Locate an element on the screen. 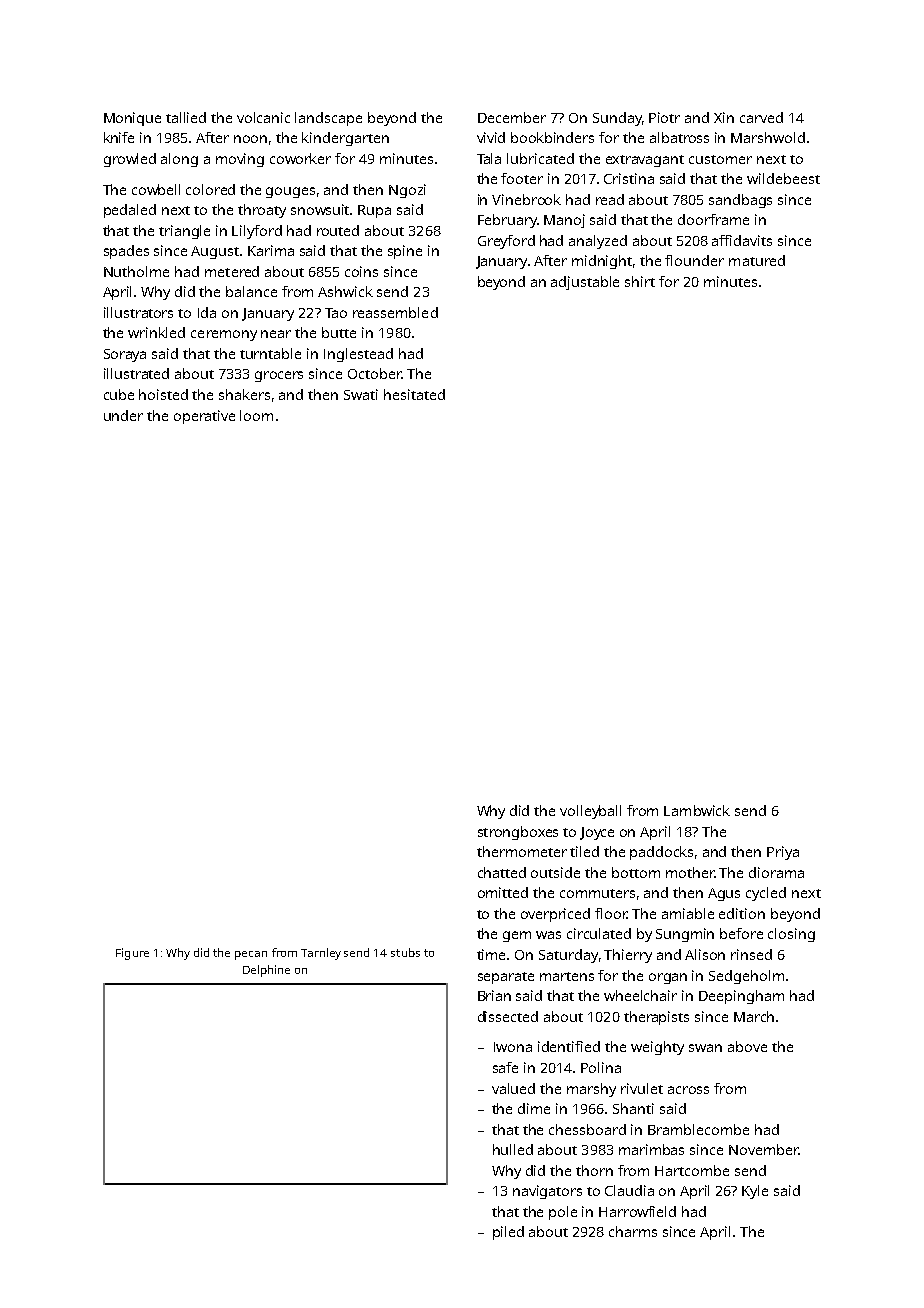 The width and height of the screenshot is (924, 1308). matured is located at coordinates (757, 260).
